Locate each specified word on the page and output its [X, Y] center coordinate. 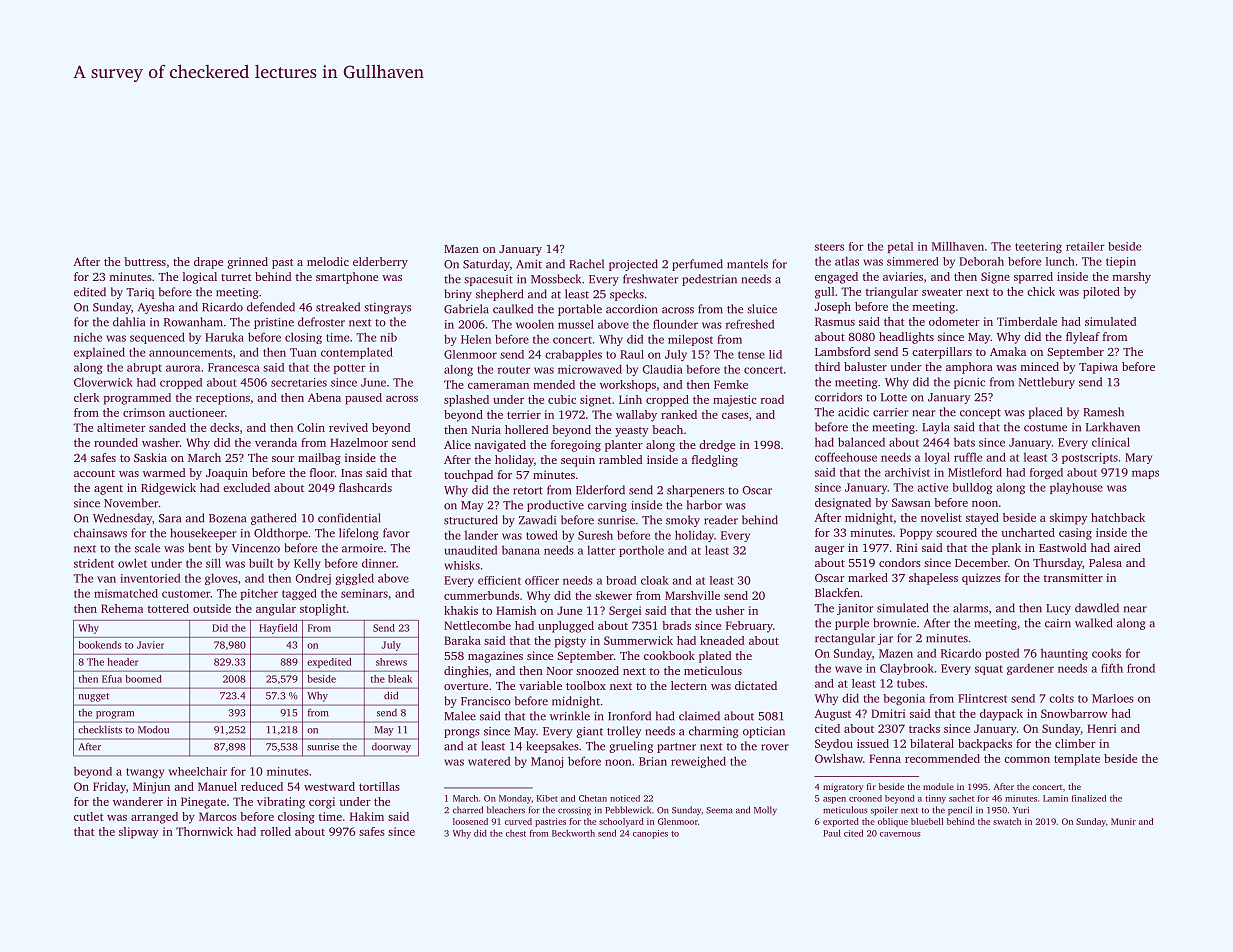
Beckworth [573, 833]
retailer [1085, 246]
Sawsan [911, 502]
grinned [248, 263]
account [94, 473]
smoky [683, 521]
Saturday [486, 265]
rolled [276, 831]
